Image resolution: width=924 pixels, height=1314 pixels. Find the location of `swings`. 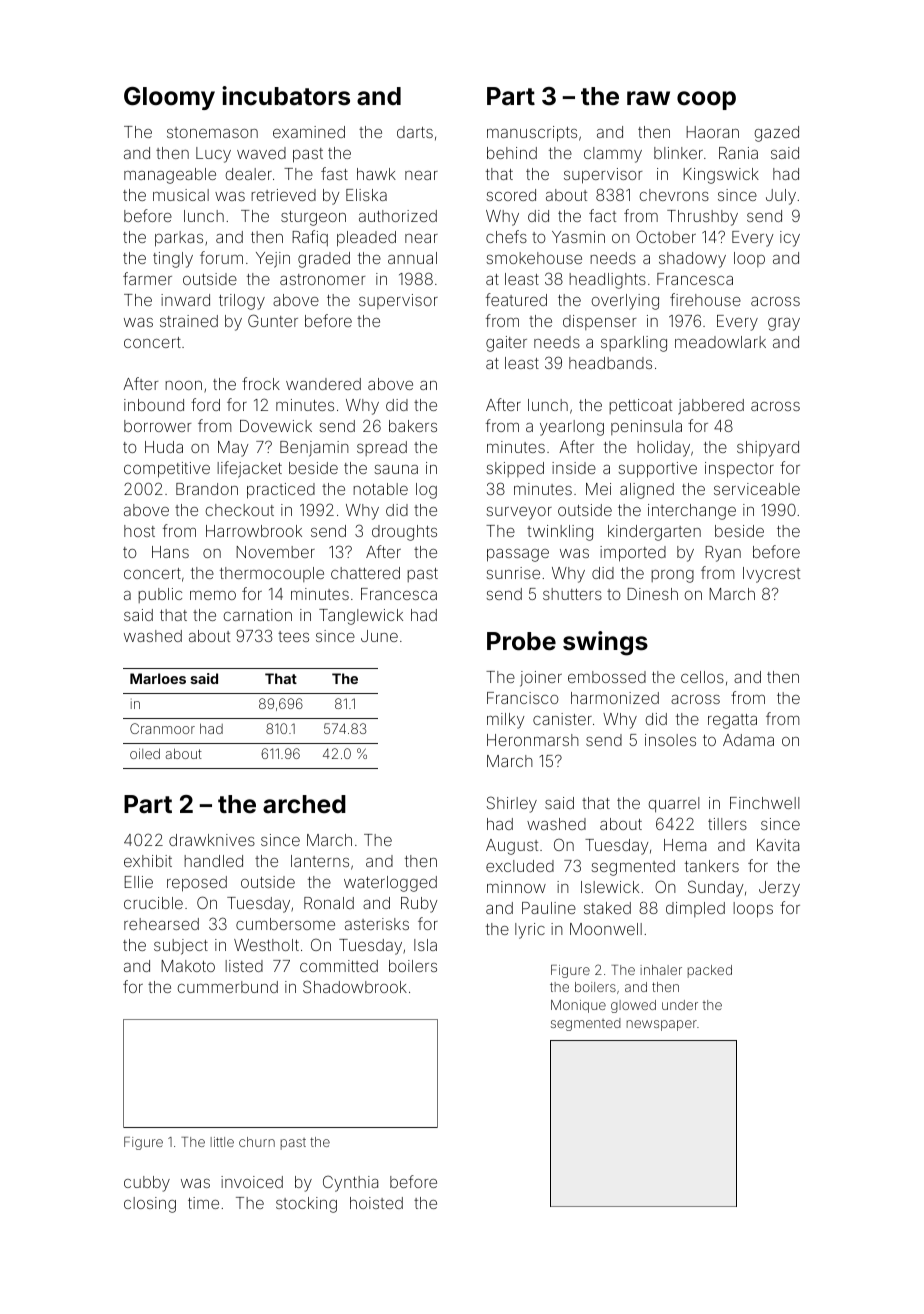

swings is located at coordinates (605, 643).
